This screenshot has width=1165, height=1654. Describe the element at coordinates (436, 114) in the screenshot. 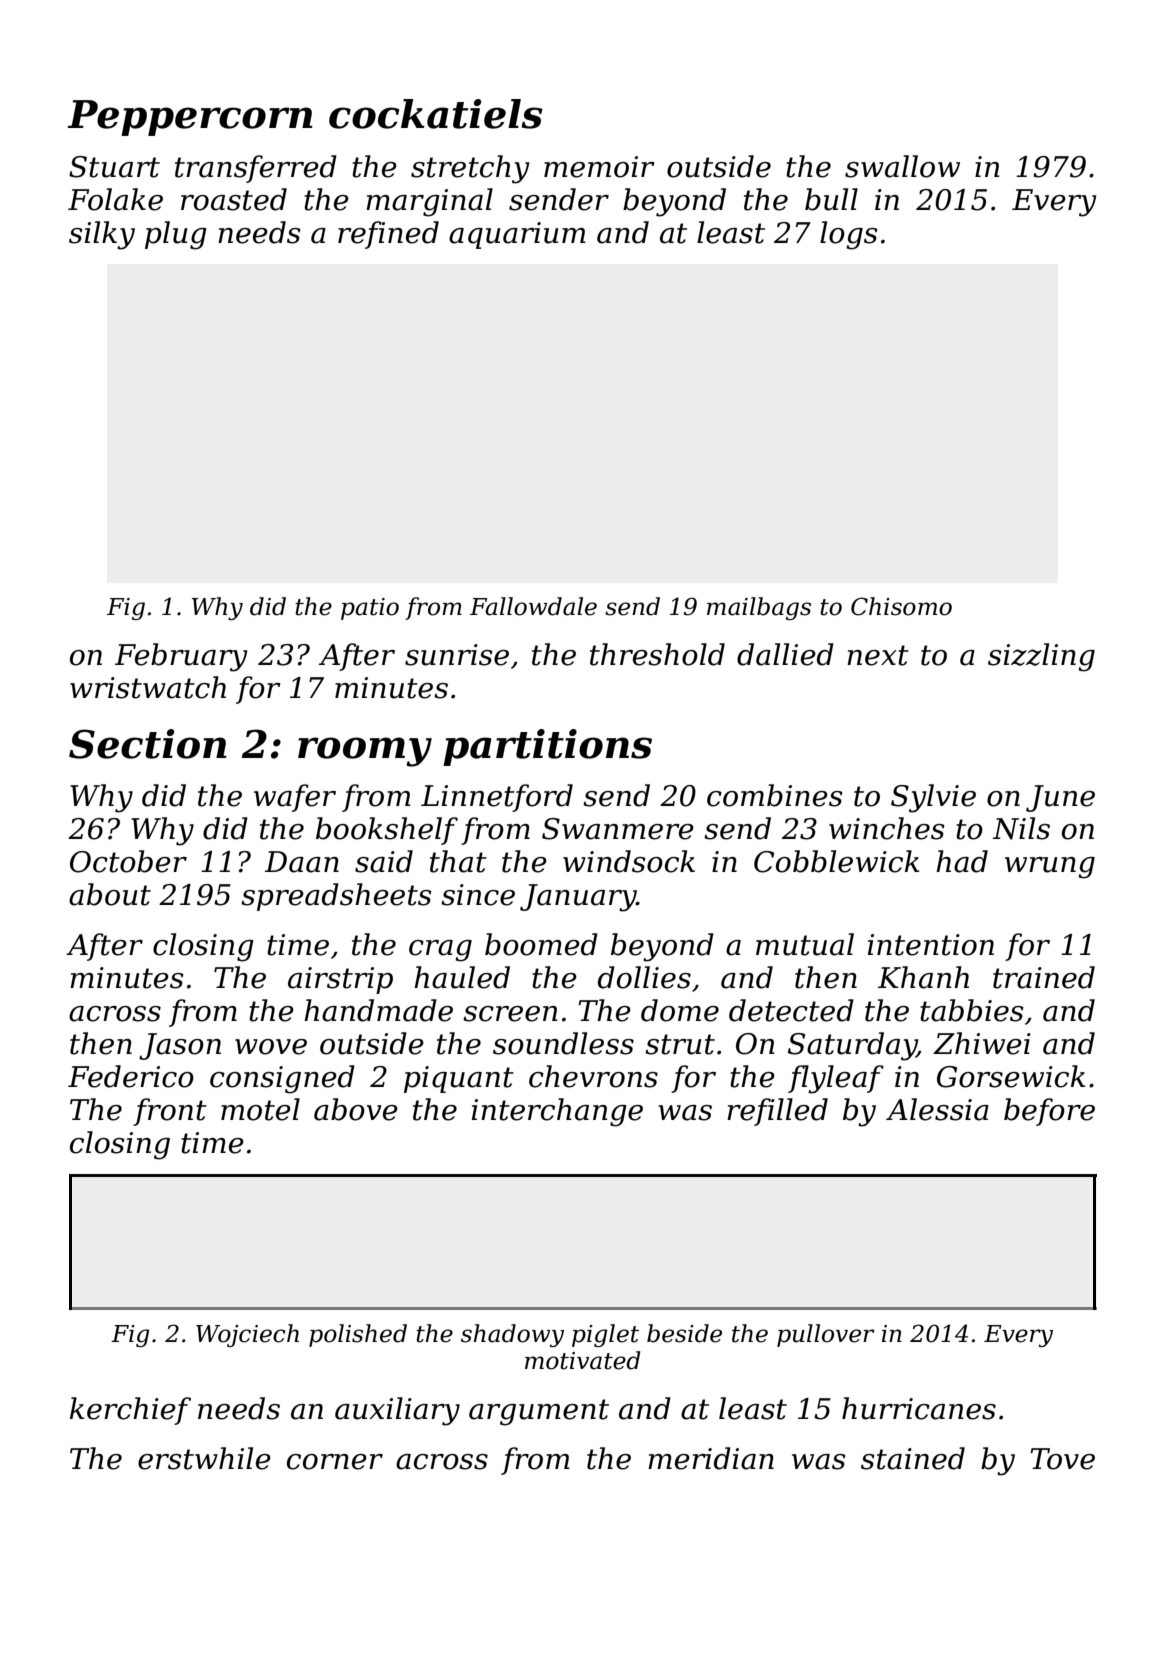

I see `cockatiels` at that location.
